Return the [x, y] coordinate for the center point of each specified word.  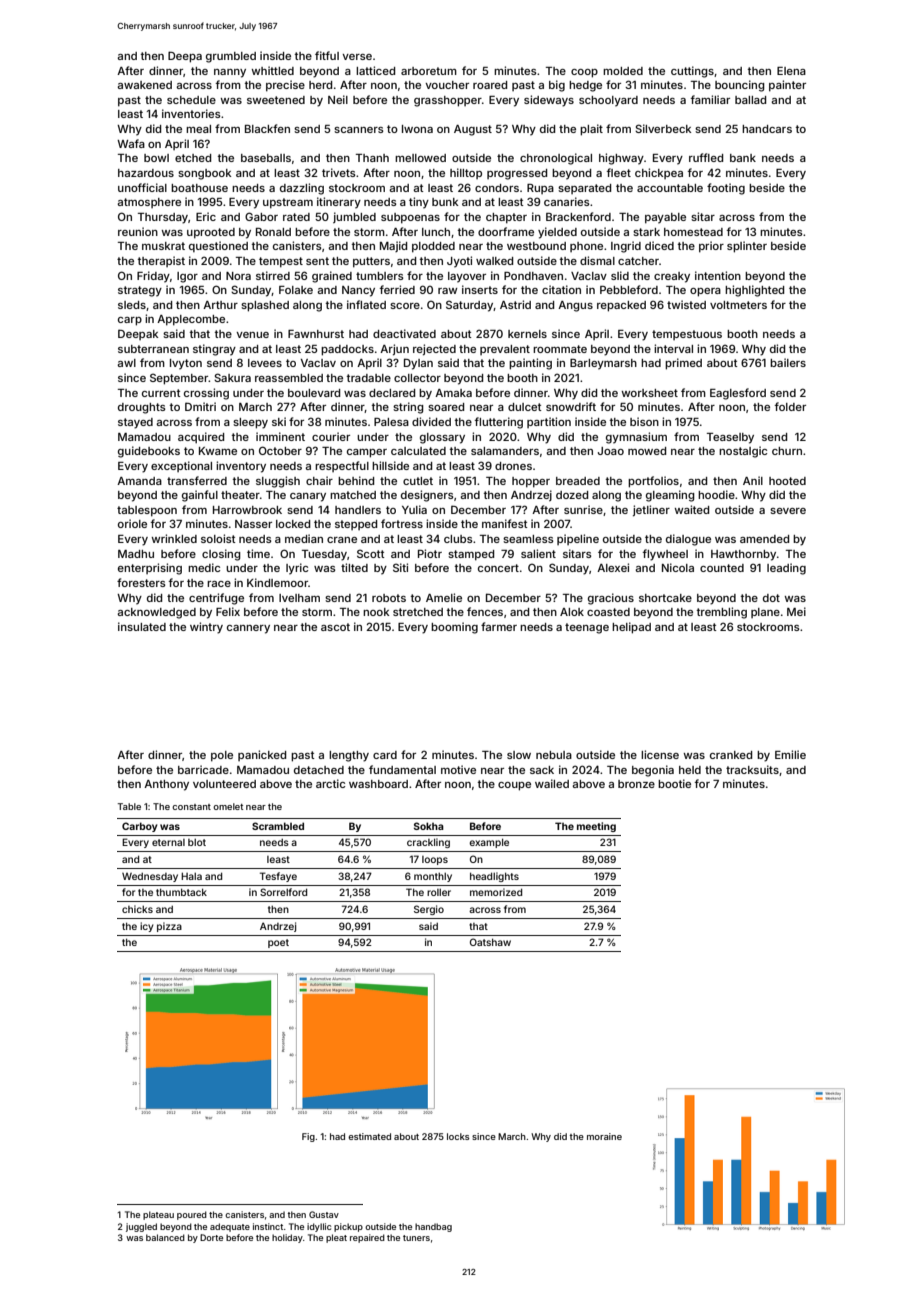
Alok [572, 612]
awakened [144, 85]
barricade [203, 769]
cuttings [692, 72]
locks [458, 1136]
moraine [604, 1136]
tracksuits [752, 769]
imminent [280, 436]
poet [278, 943]
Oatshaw [490, 942]
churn [787, 451]
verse [357, 57]
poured [192, 1215]
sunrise [583, 509]
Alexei [613, 567]
